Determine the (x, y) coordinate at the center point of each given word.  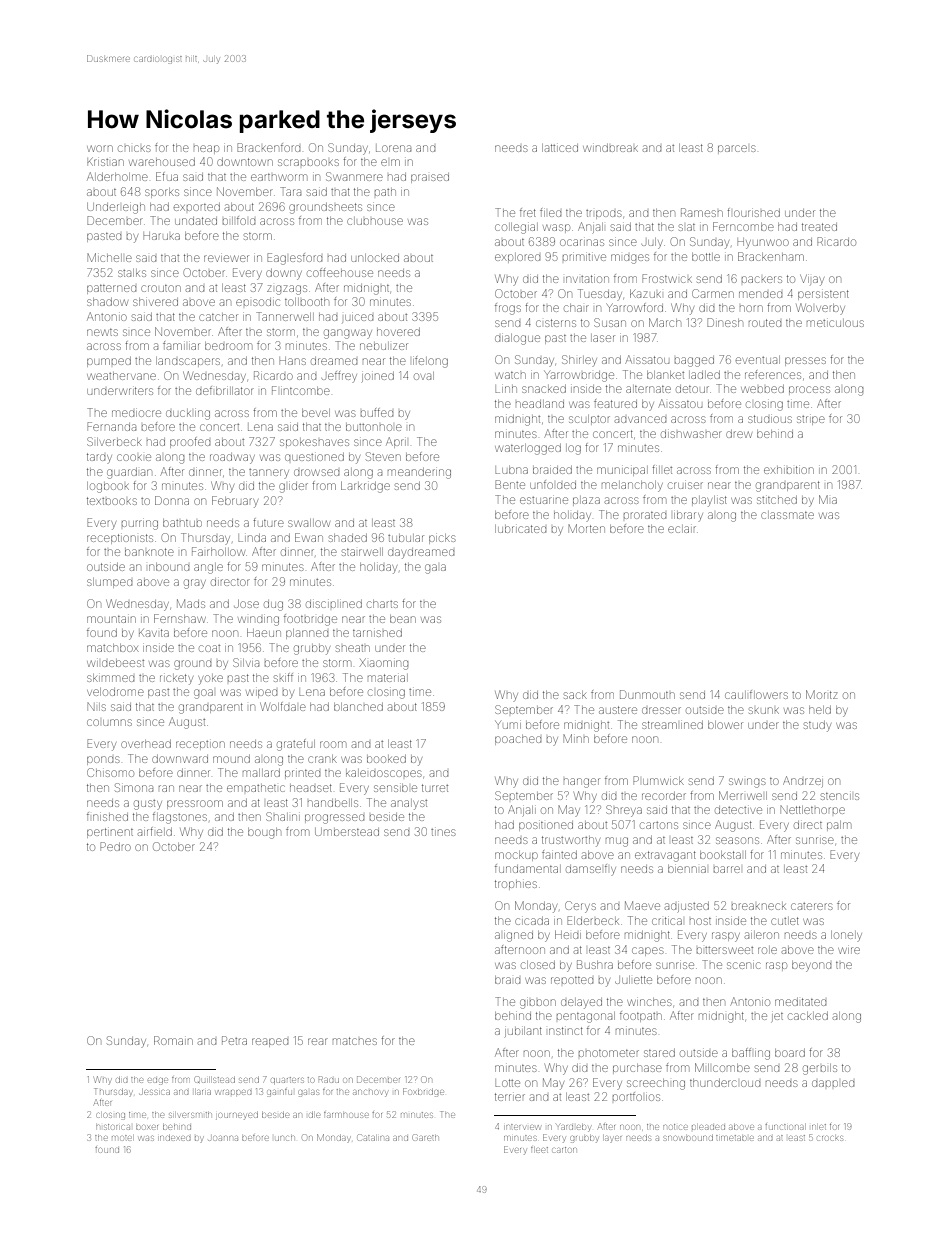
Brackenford (268, 147)
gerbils (820, 1069)
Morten (587, 528)
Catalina (373, 1137)
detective (738, 810)
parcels (736, 148)
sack (575, 695)
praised (430, 178)
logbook (108, 487)
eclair (682, 529)
